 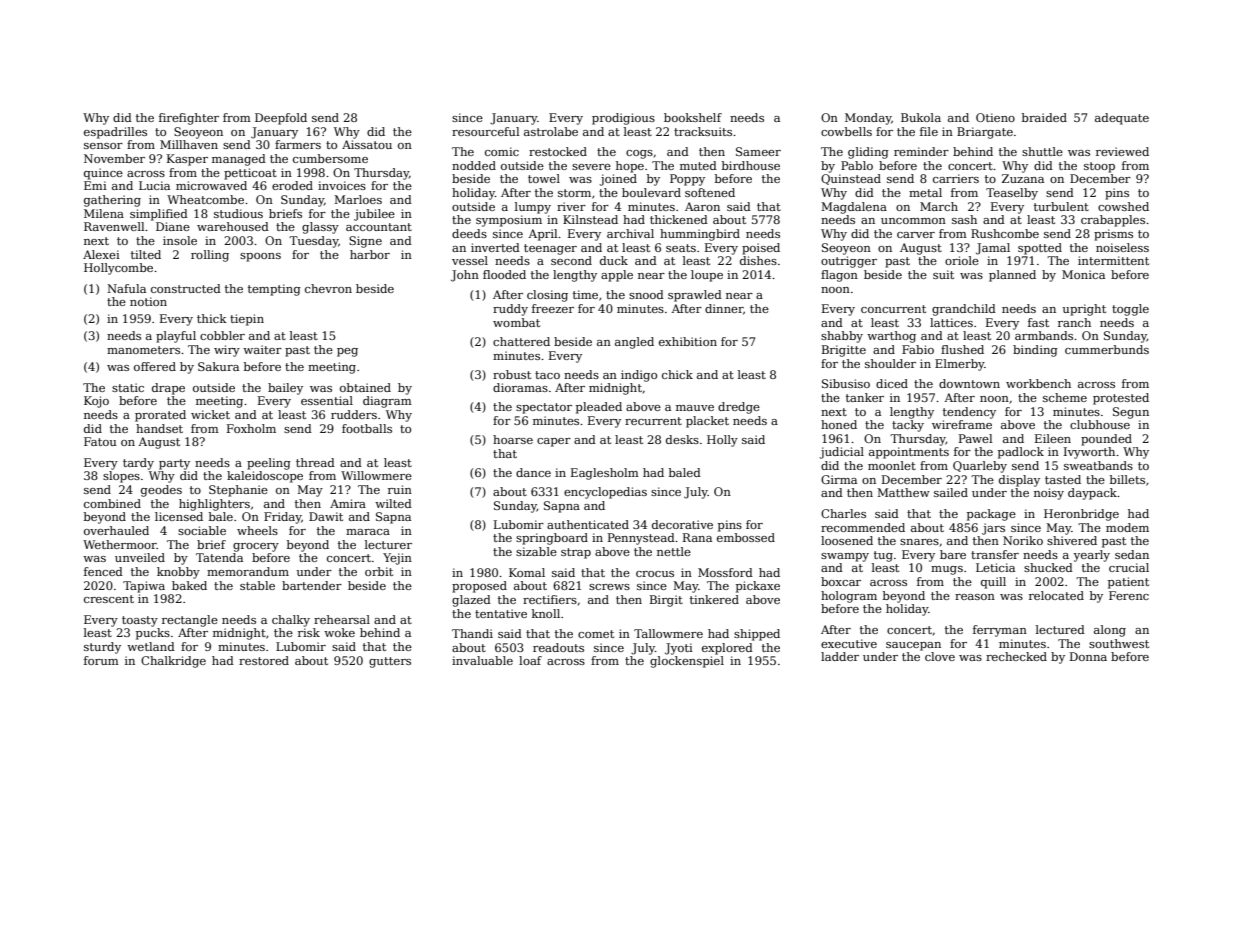 I want to click on chevron, so click(x=328, y=288).
